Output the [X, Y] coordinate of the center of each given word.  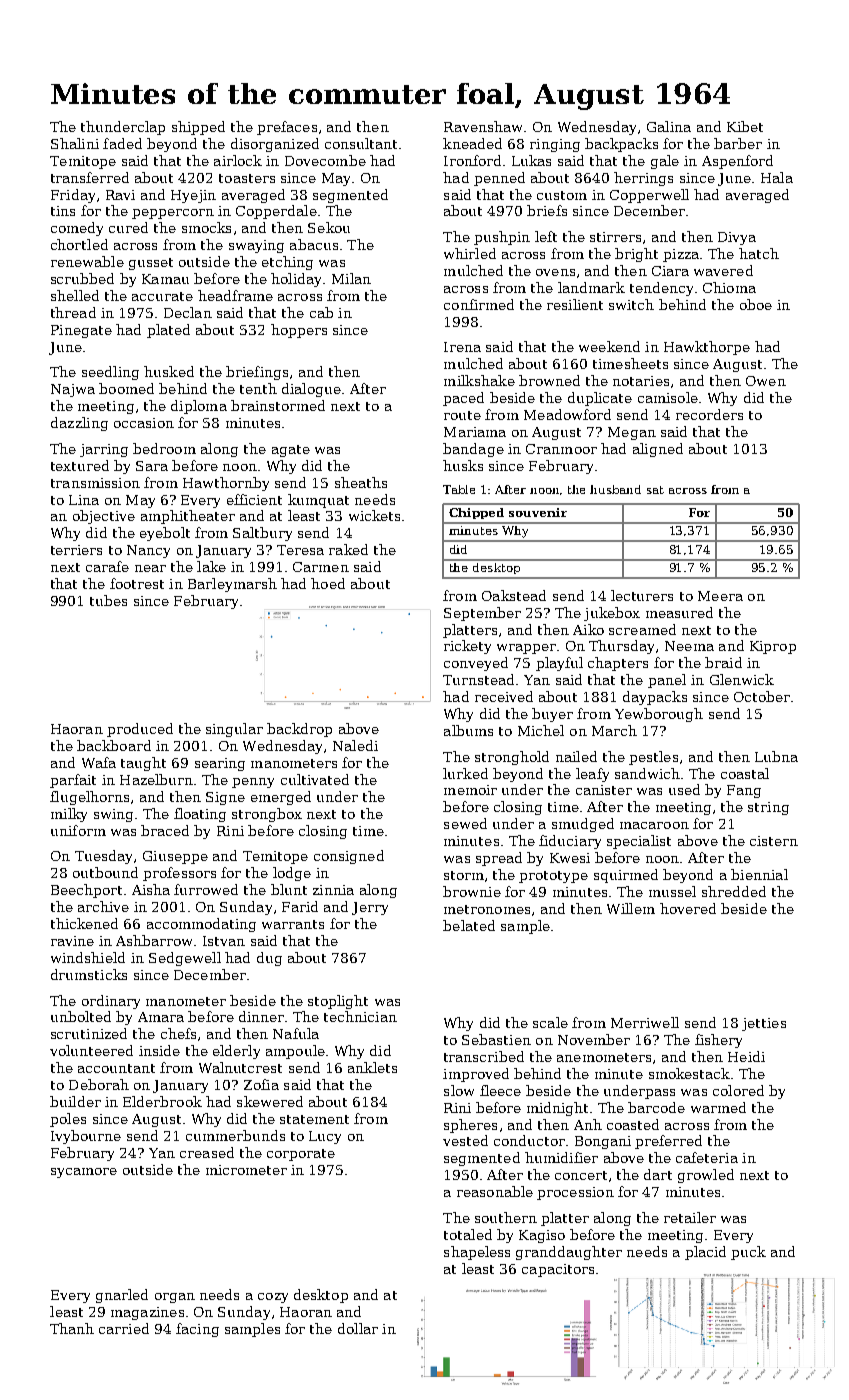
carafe [107, 566]
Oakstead [514, 595]
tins [63, 211]
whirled [470, 253]
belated [469, 925]
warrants [293, 924]
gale [665, 162]
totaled [468, 1234]
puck [748, 1253]
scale [550, 1022]
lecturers [642, 595]
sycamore [84, 1173]
